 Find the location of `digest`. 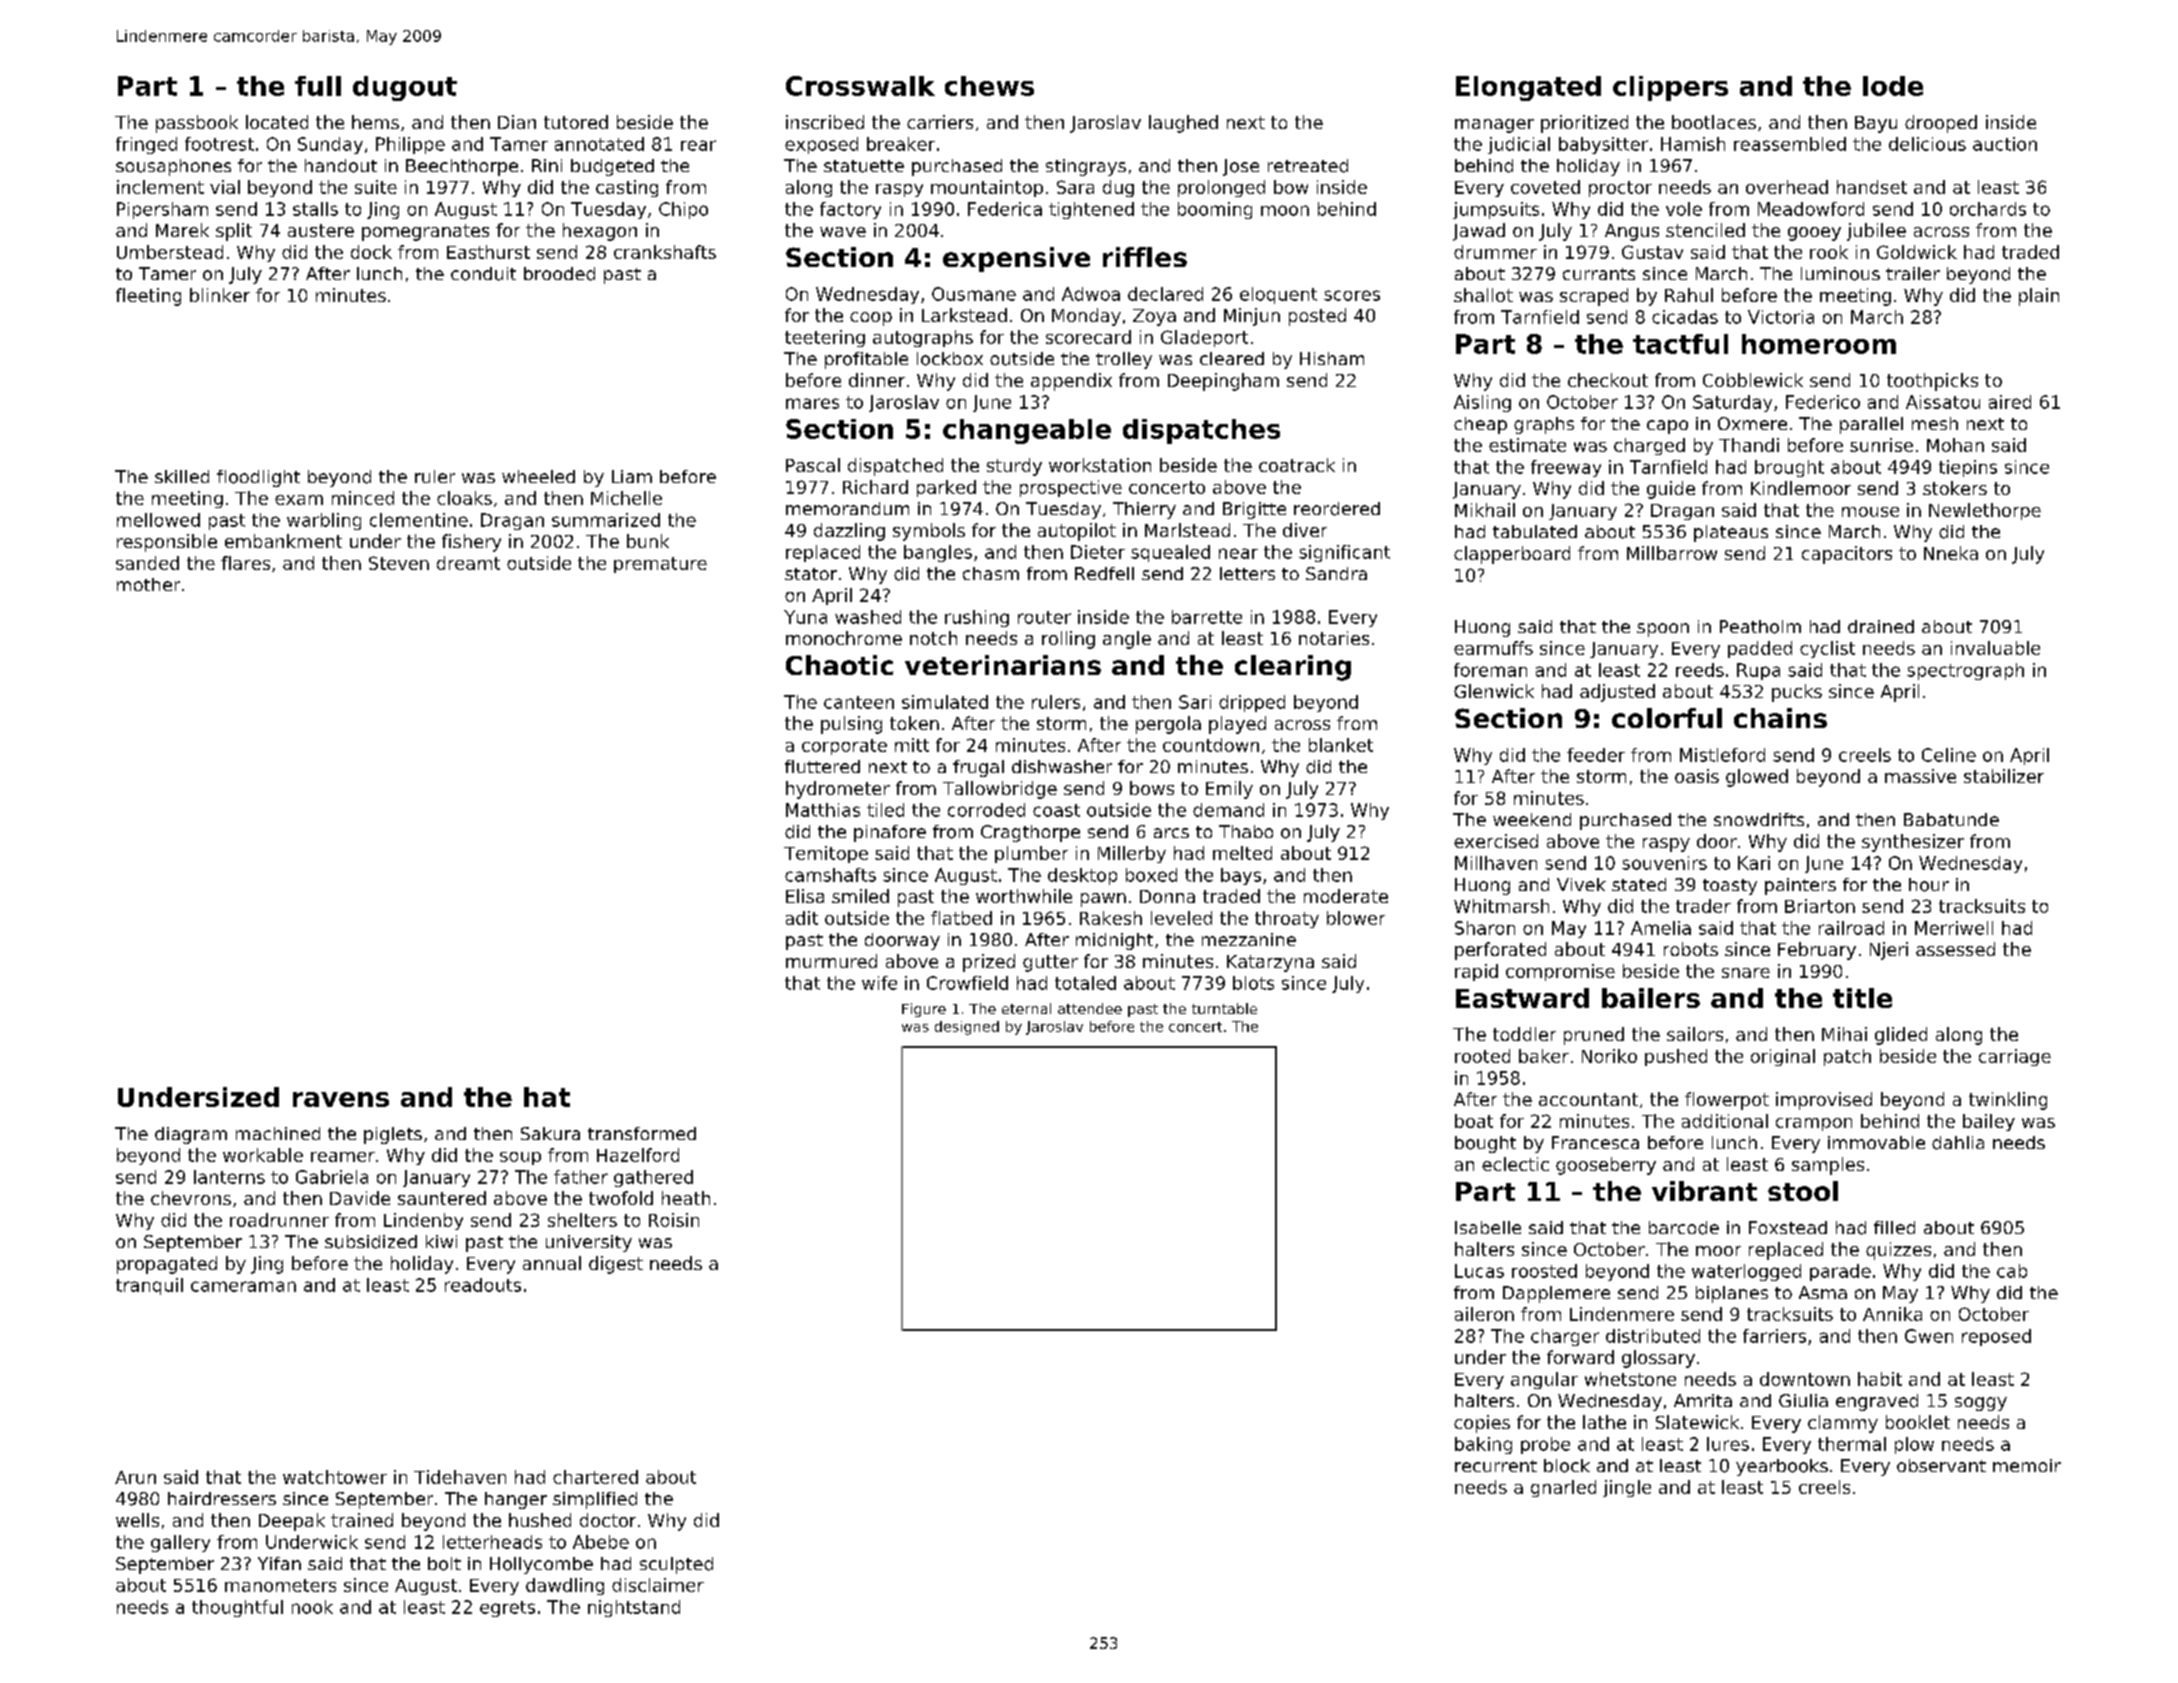

digest is located at coordinates (616, 1265).
